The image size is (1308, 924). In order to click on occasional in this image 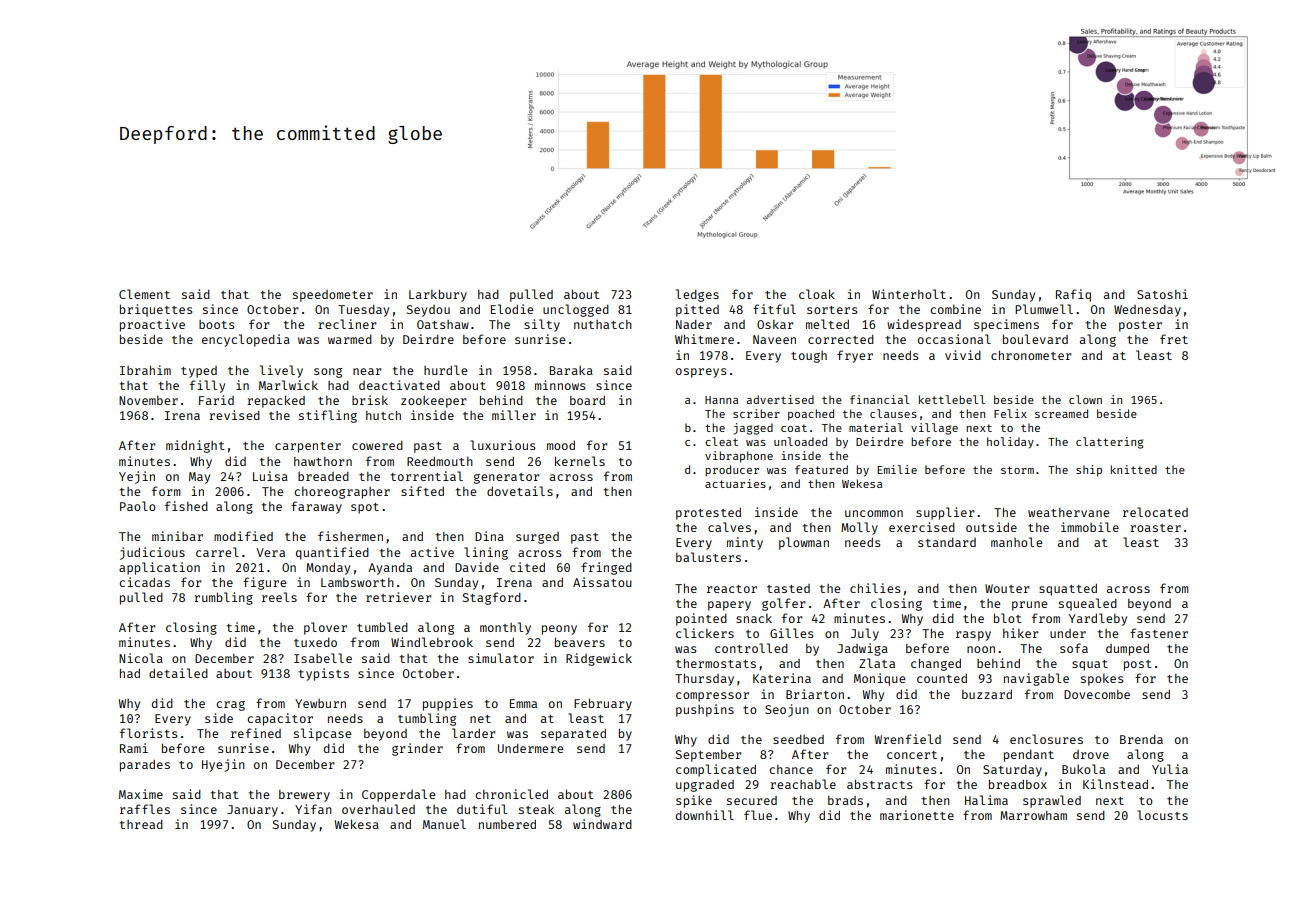, I will do `click(954, 339)`.
